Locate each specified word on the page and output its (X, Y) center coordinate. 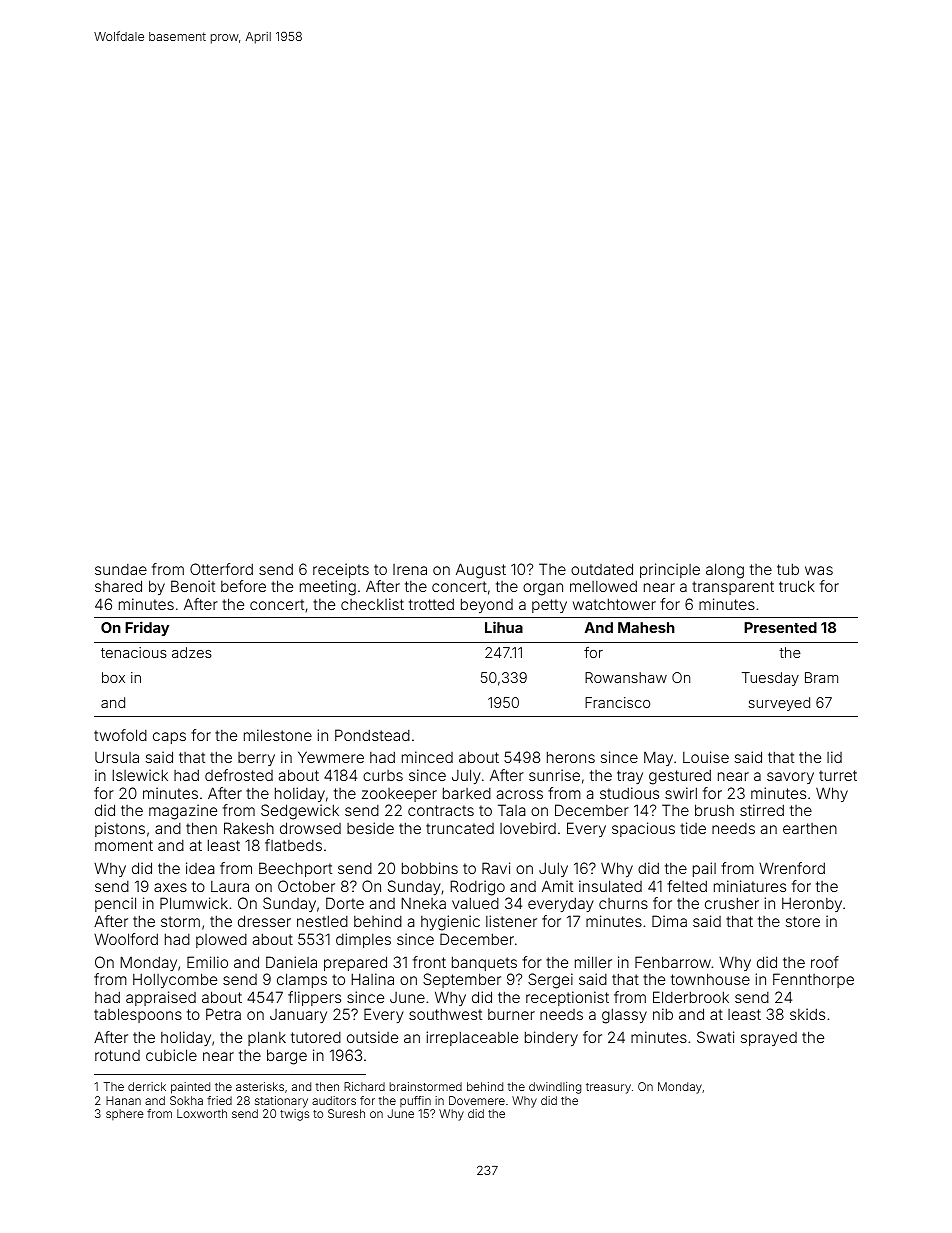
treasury (608, 1088)
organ (543, 589)
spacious (643, 829)
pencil (115, 904)
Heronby (812, 904)
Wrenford (792, 868)
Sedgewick (300, 812)
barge (287, 1057)
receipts (341, 570)
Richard (364, 1086)
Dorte (345, 903)
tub (788, 569)
